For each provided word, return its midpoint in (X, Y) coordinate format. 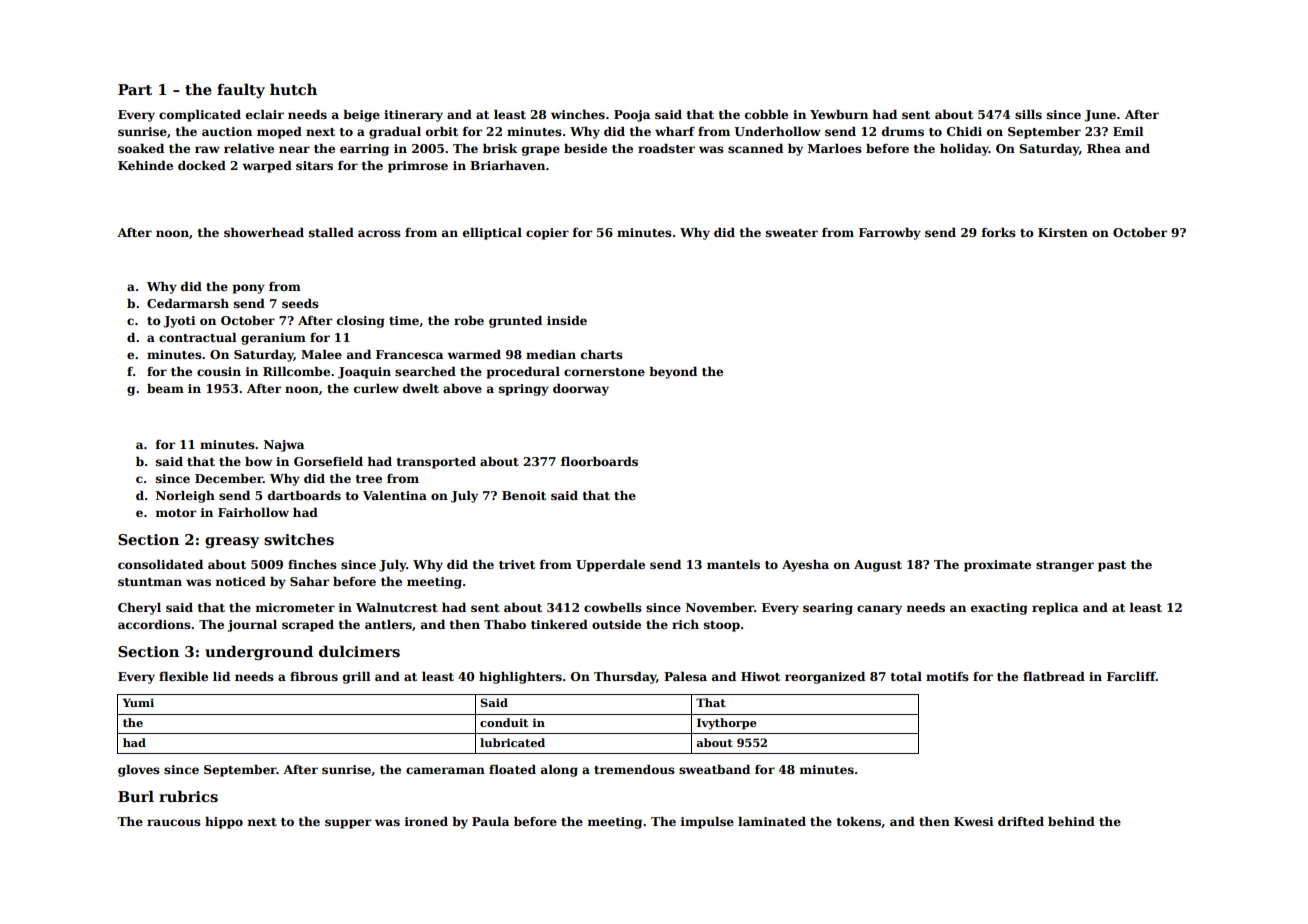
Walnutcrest (397, 607)
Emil (1128, 131)
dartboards (304, 495)
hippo (224, 823)
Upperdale (610, 566)
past (1112, 566)
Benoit (524, 495)
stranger (1065, 566)
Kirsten (1063, 232)
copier (547, 234)
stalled (331, 232)
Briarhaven (507, 165)
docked (202, 165)
